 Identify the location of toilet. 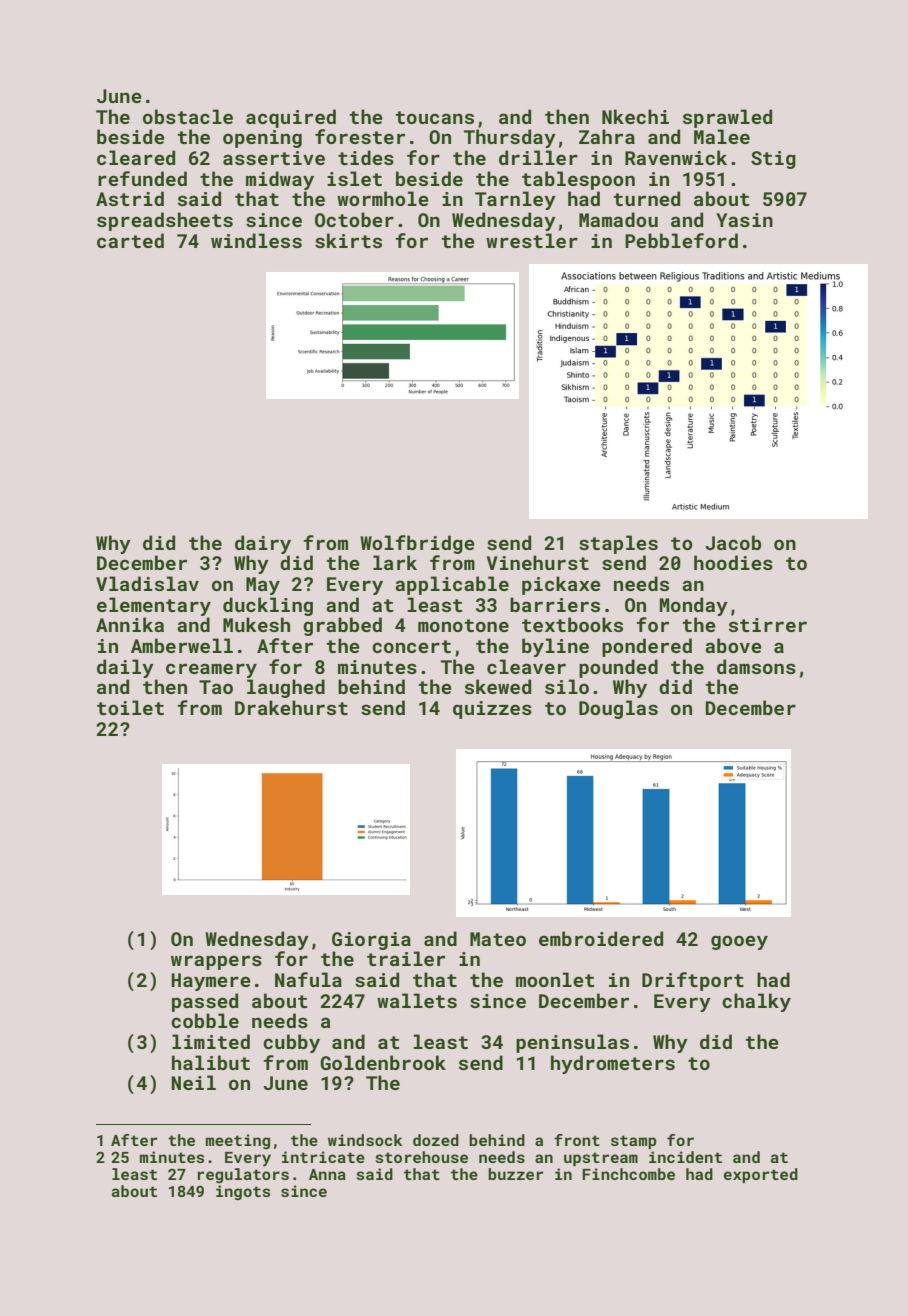
(130, 707).
